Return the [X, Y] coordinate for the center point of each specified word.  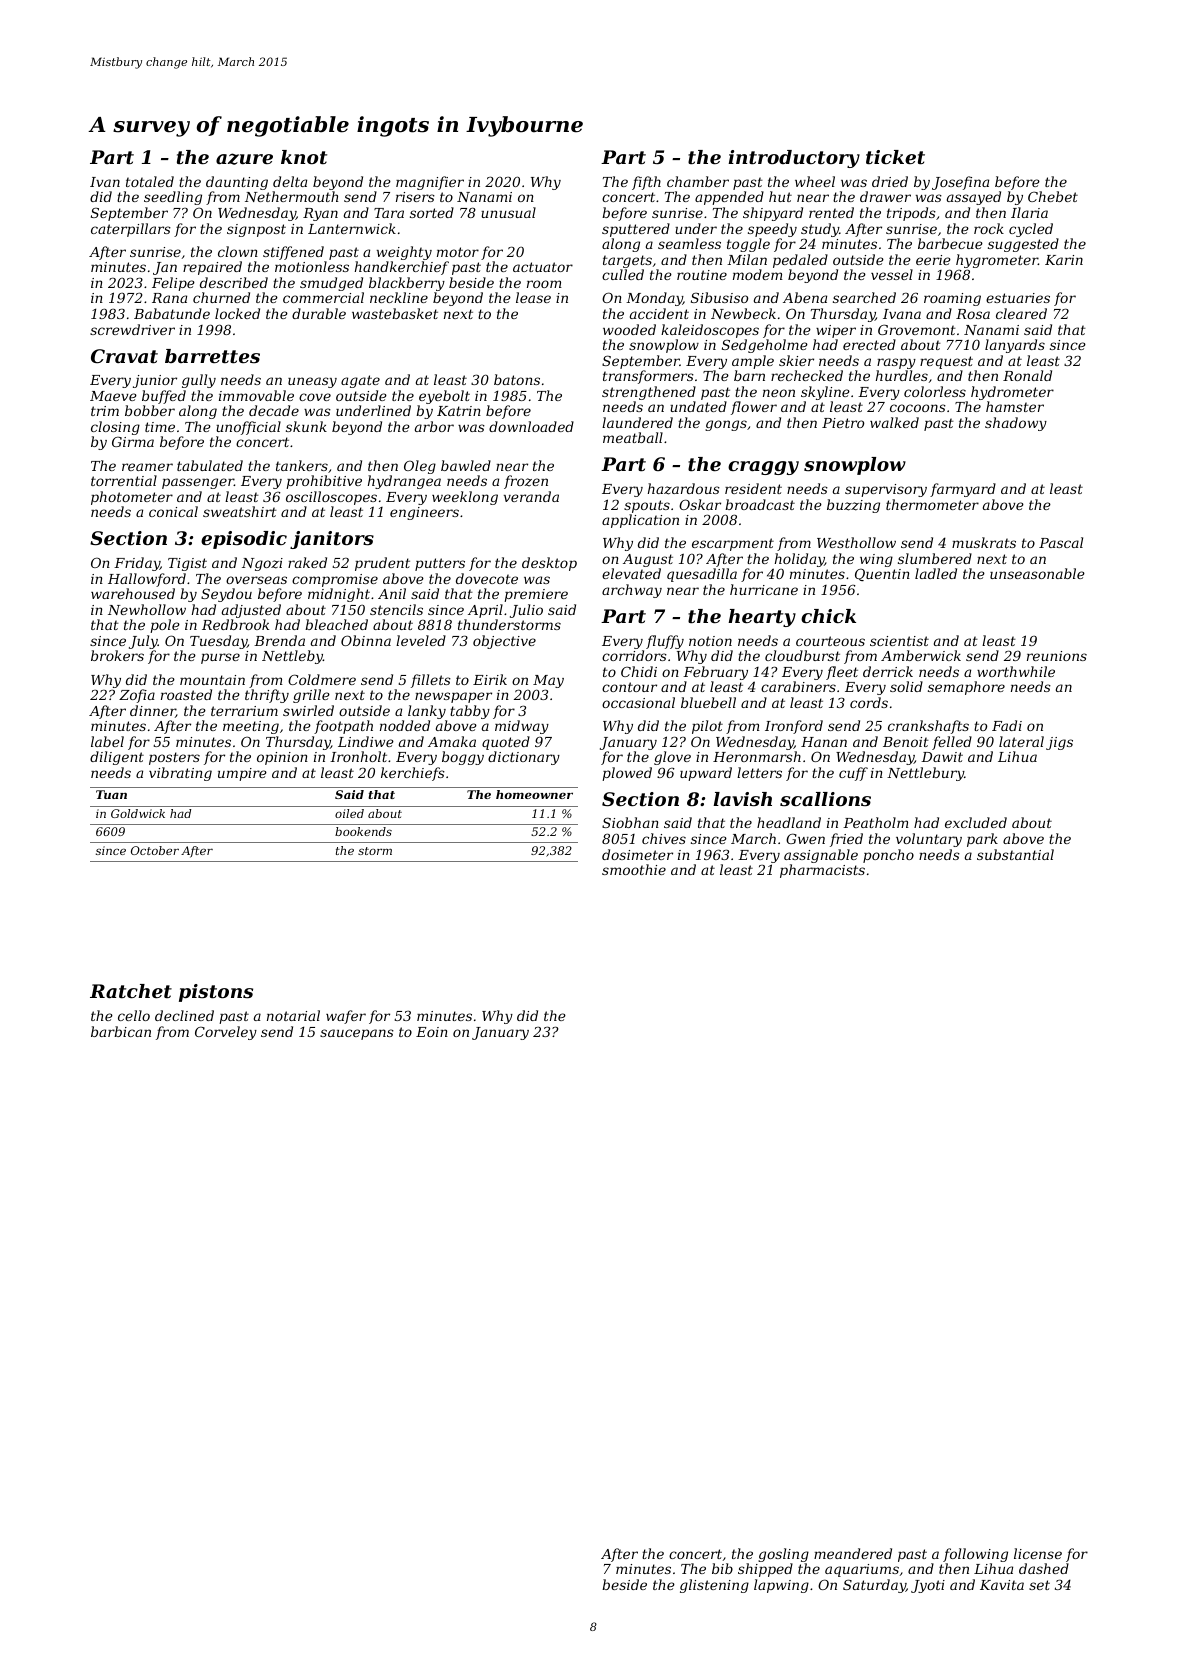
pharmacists [822, 871]
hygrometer [997, 261]
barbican [121, 1031]
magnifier [430, 183]
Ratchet [131, 991]
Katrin [459, 411]
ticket [895, 157]
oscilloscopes [331, 498]
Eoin [432, 1032]
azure [244, 159]
